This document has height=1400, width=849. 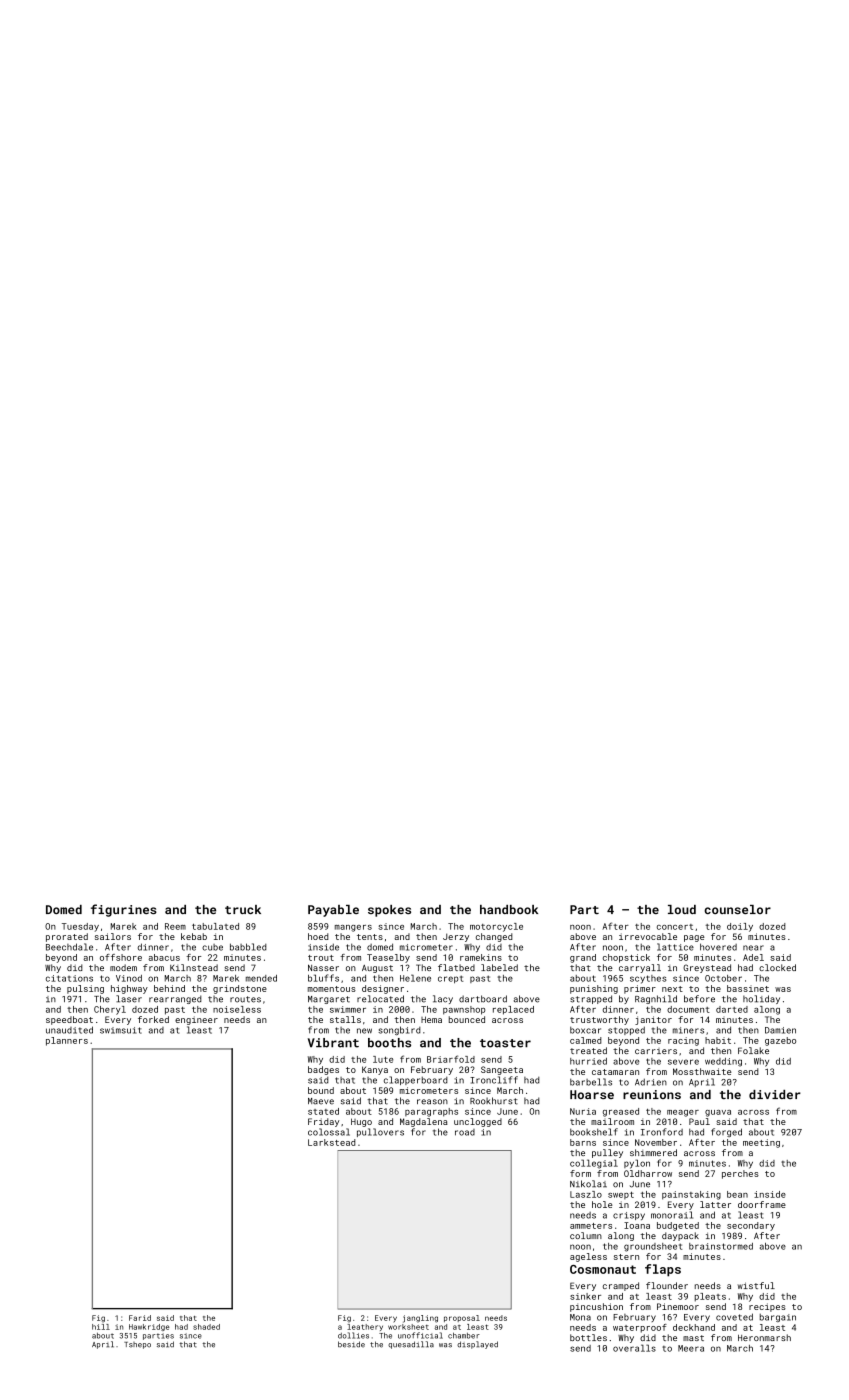 What do you see at coordinates (140, 1318) in the document?
I see `Farid` at bounding box center [140, 1318].
